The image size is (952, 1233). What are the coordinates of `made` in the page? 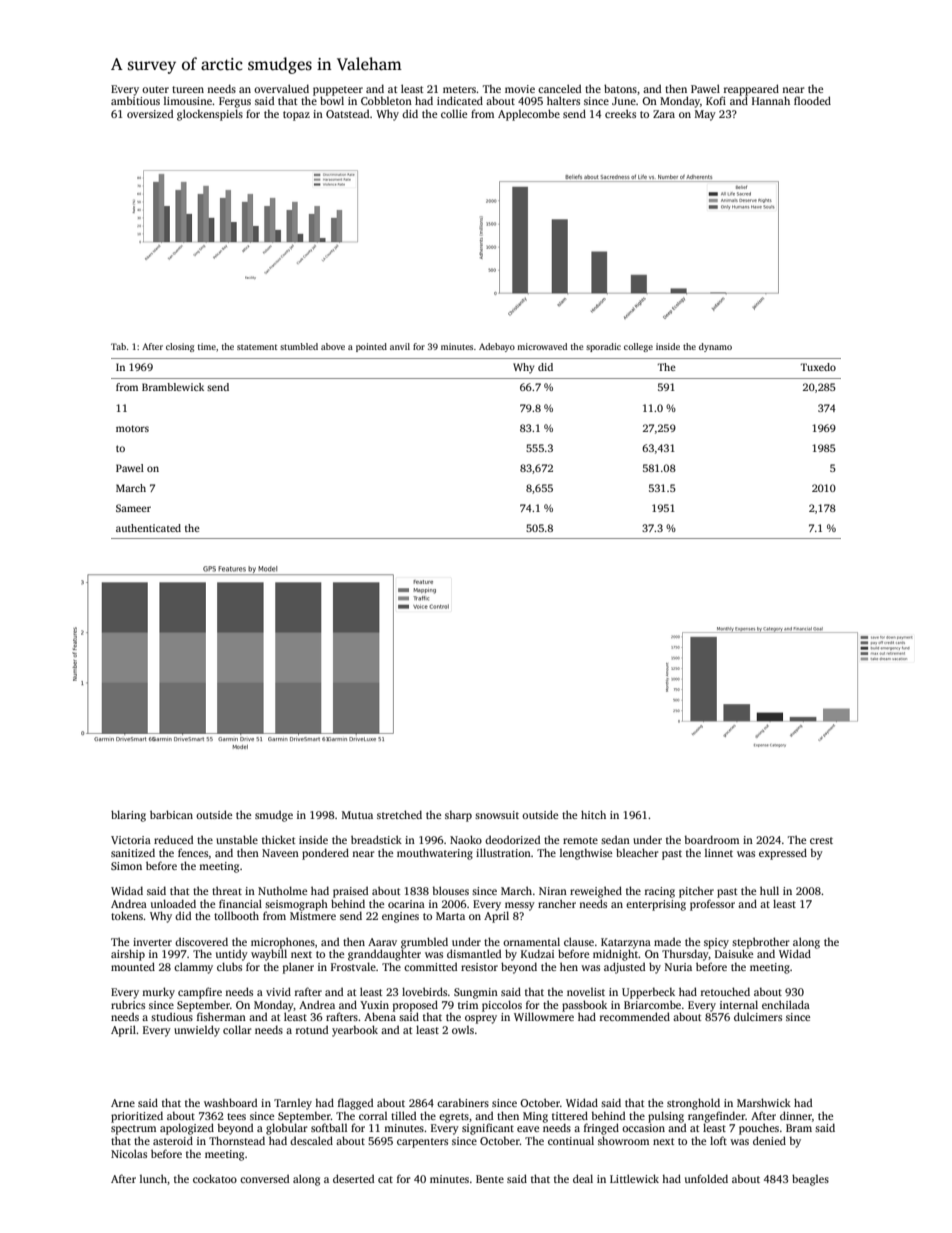 It's located at (667, 941).
